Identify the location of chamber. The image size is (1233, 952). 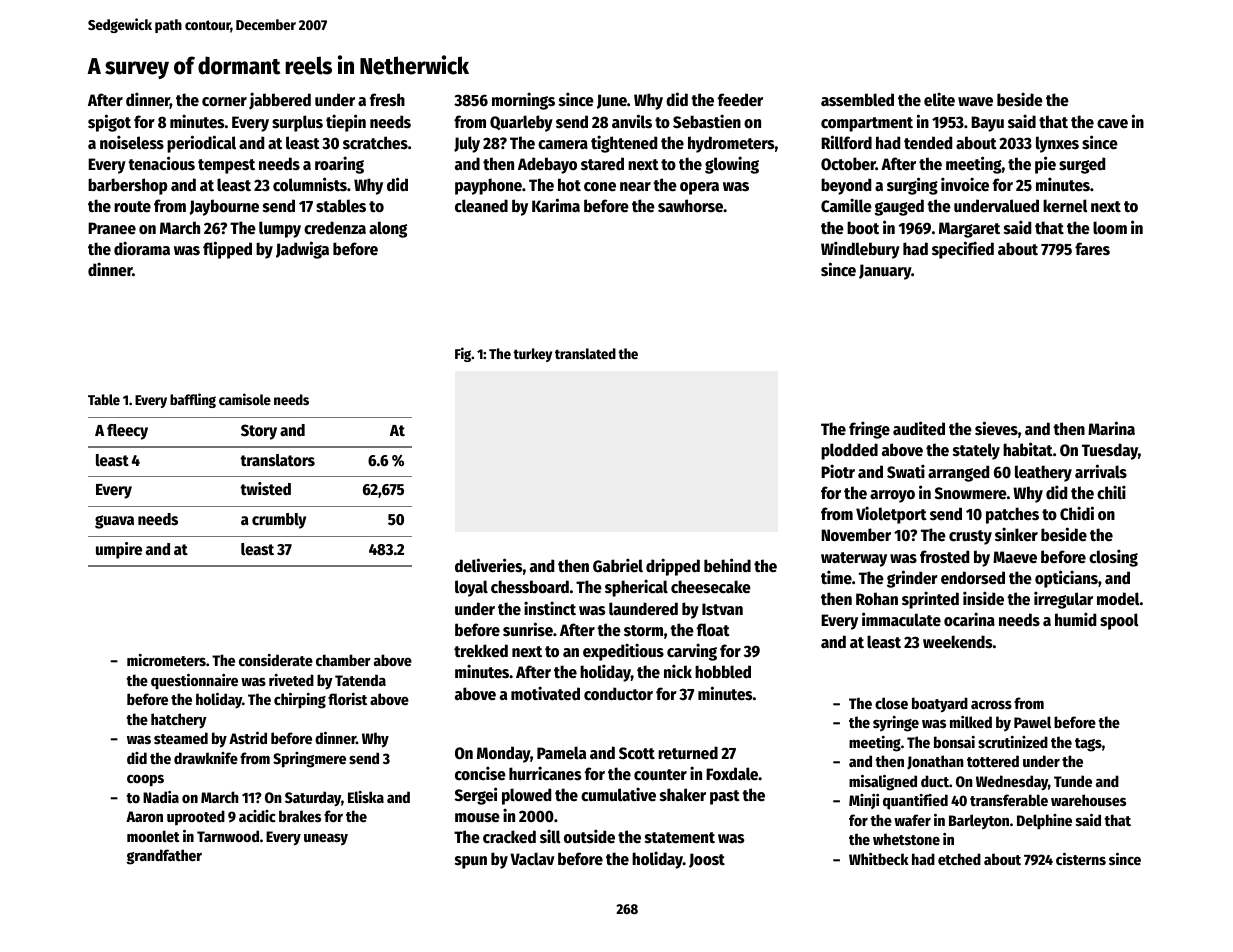
(343, 660).
